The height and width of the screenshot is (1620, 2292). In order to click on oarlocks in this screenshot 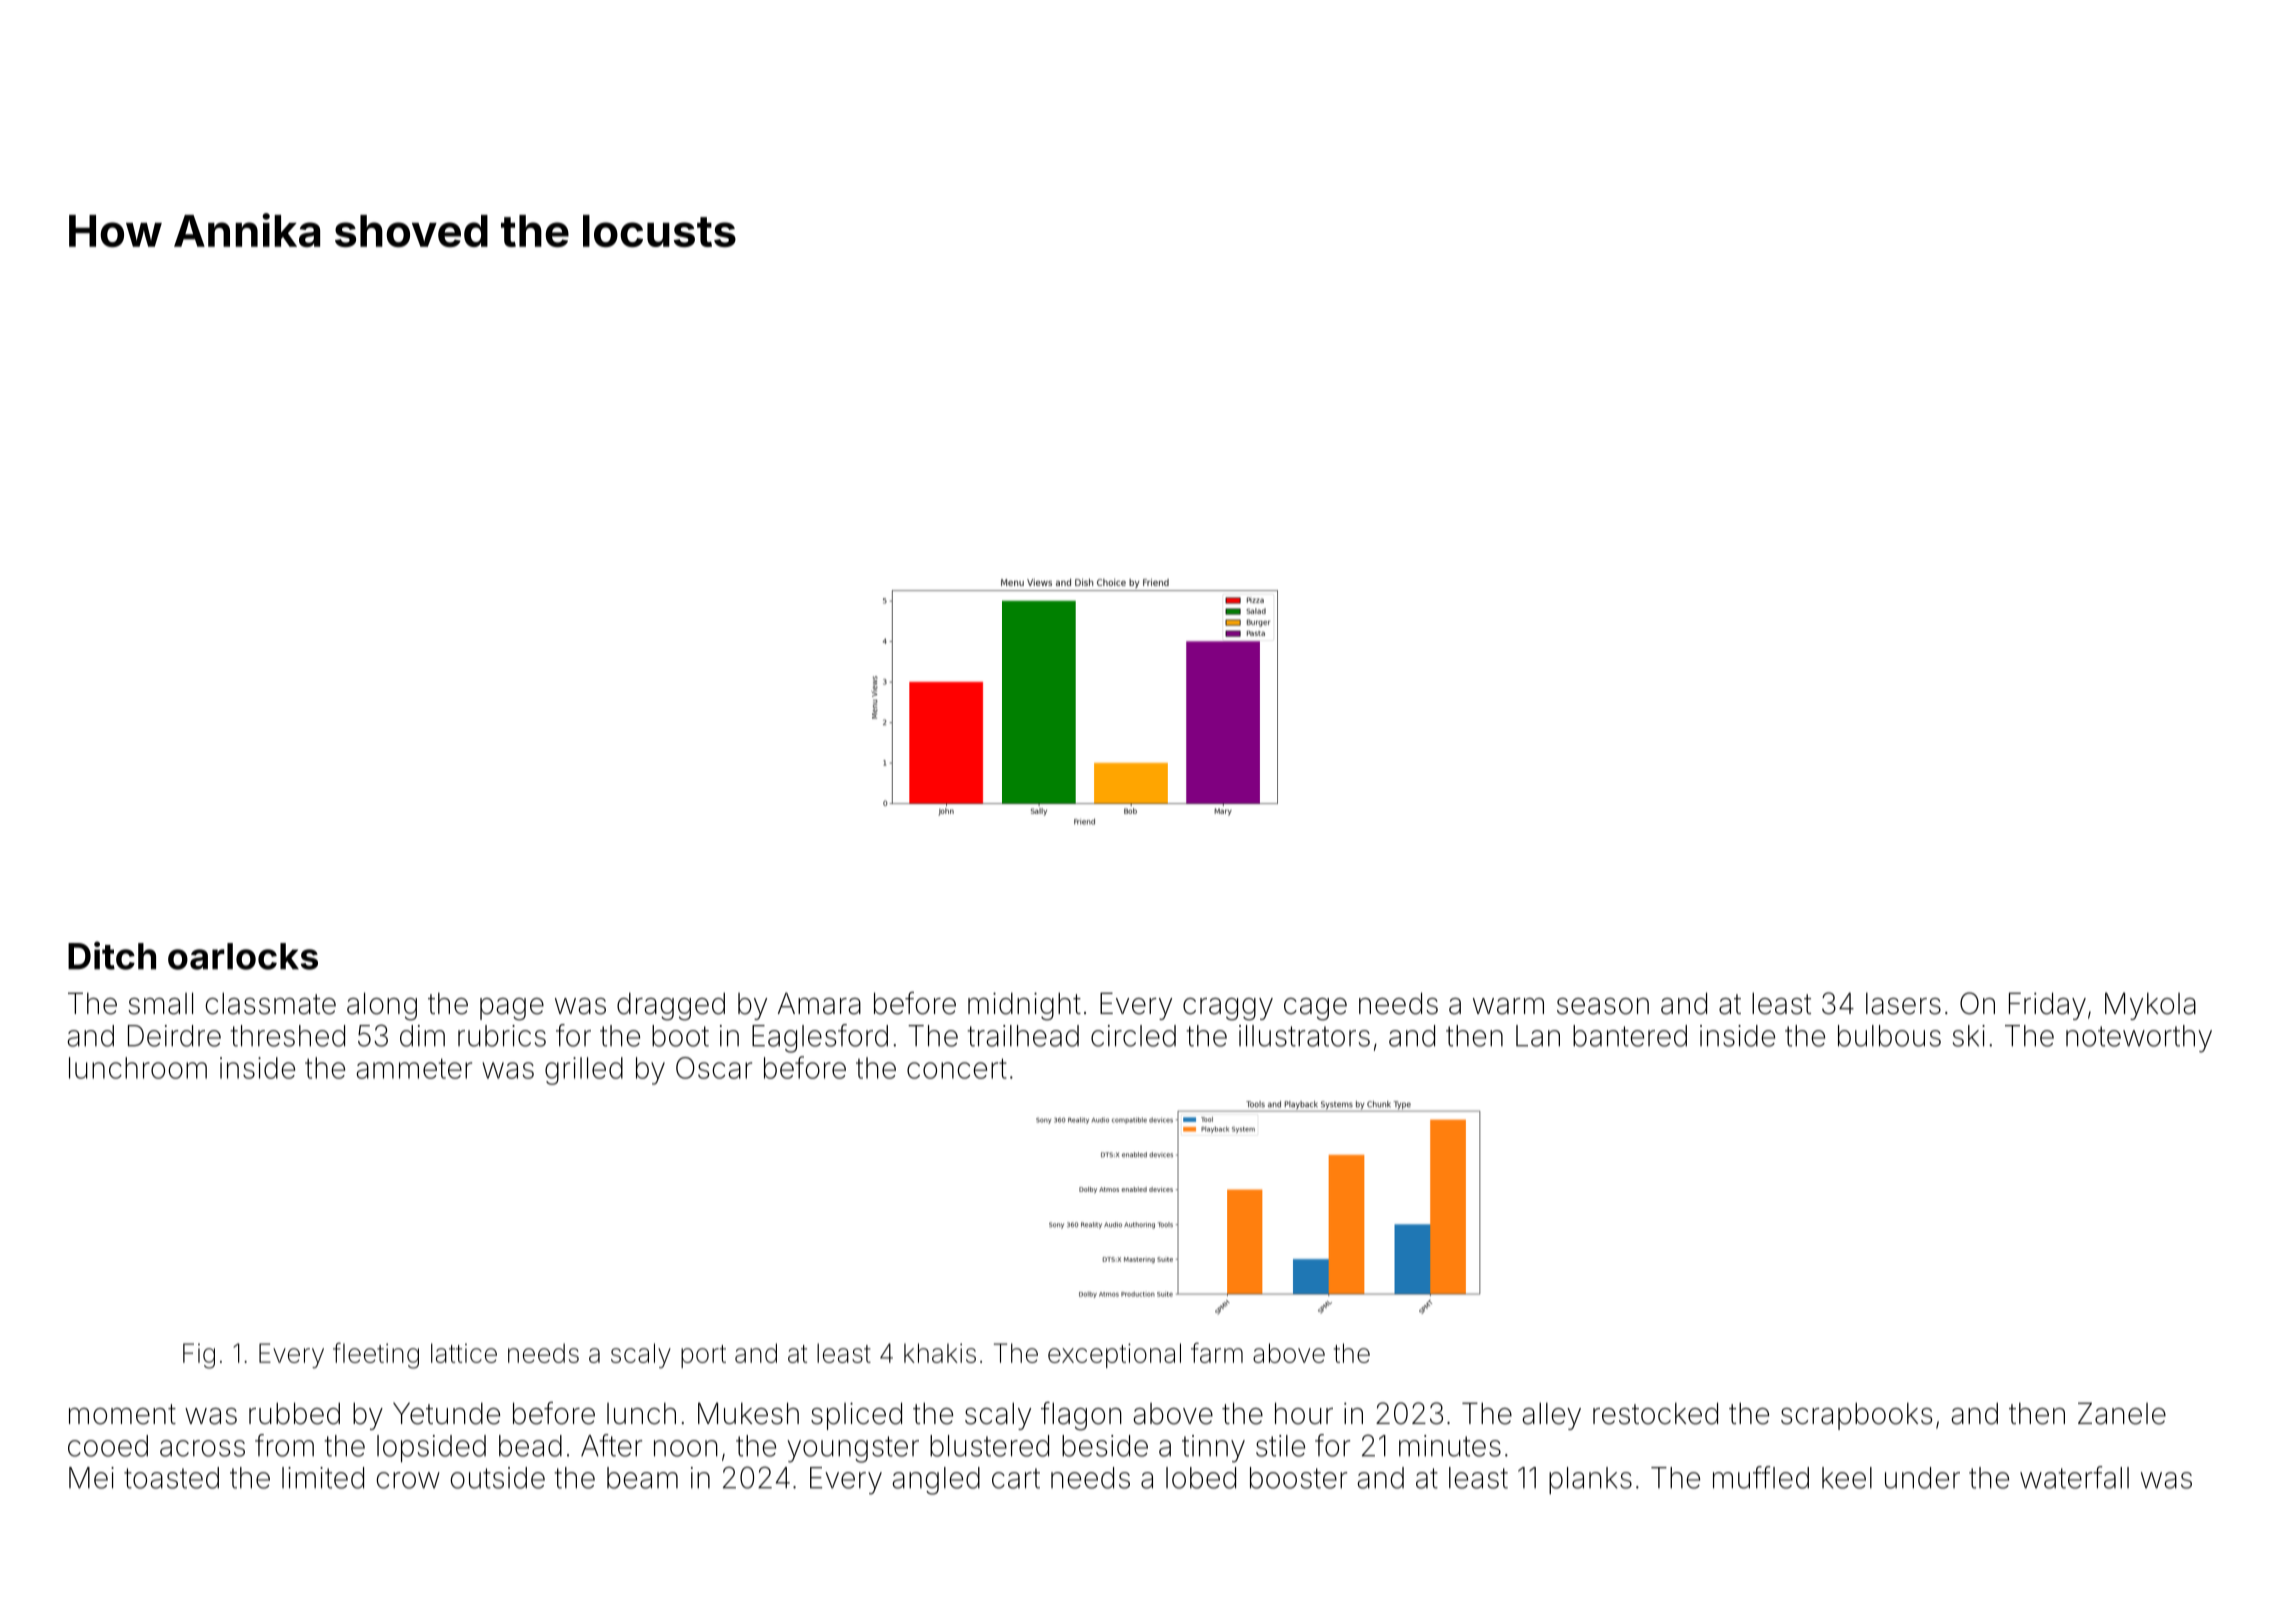, I will do `click(243, 956)`.
